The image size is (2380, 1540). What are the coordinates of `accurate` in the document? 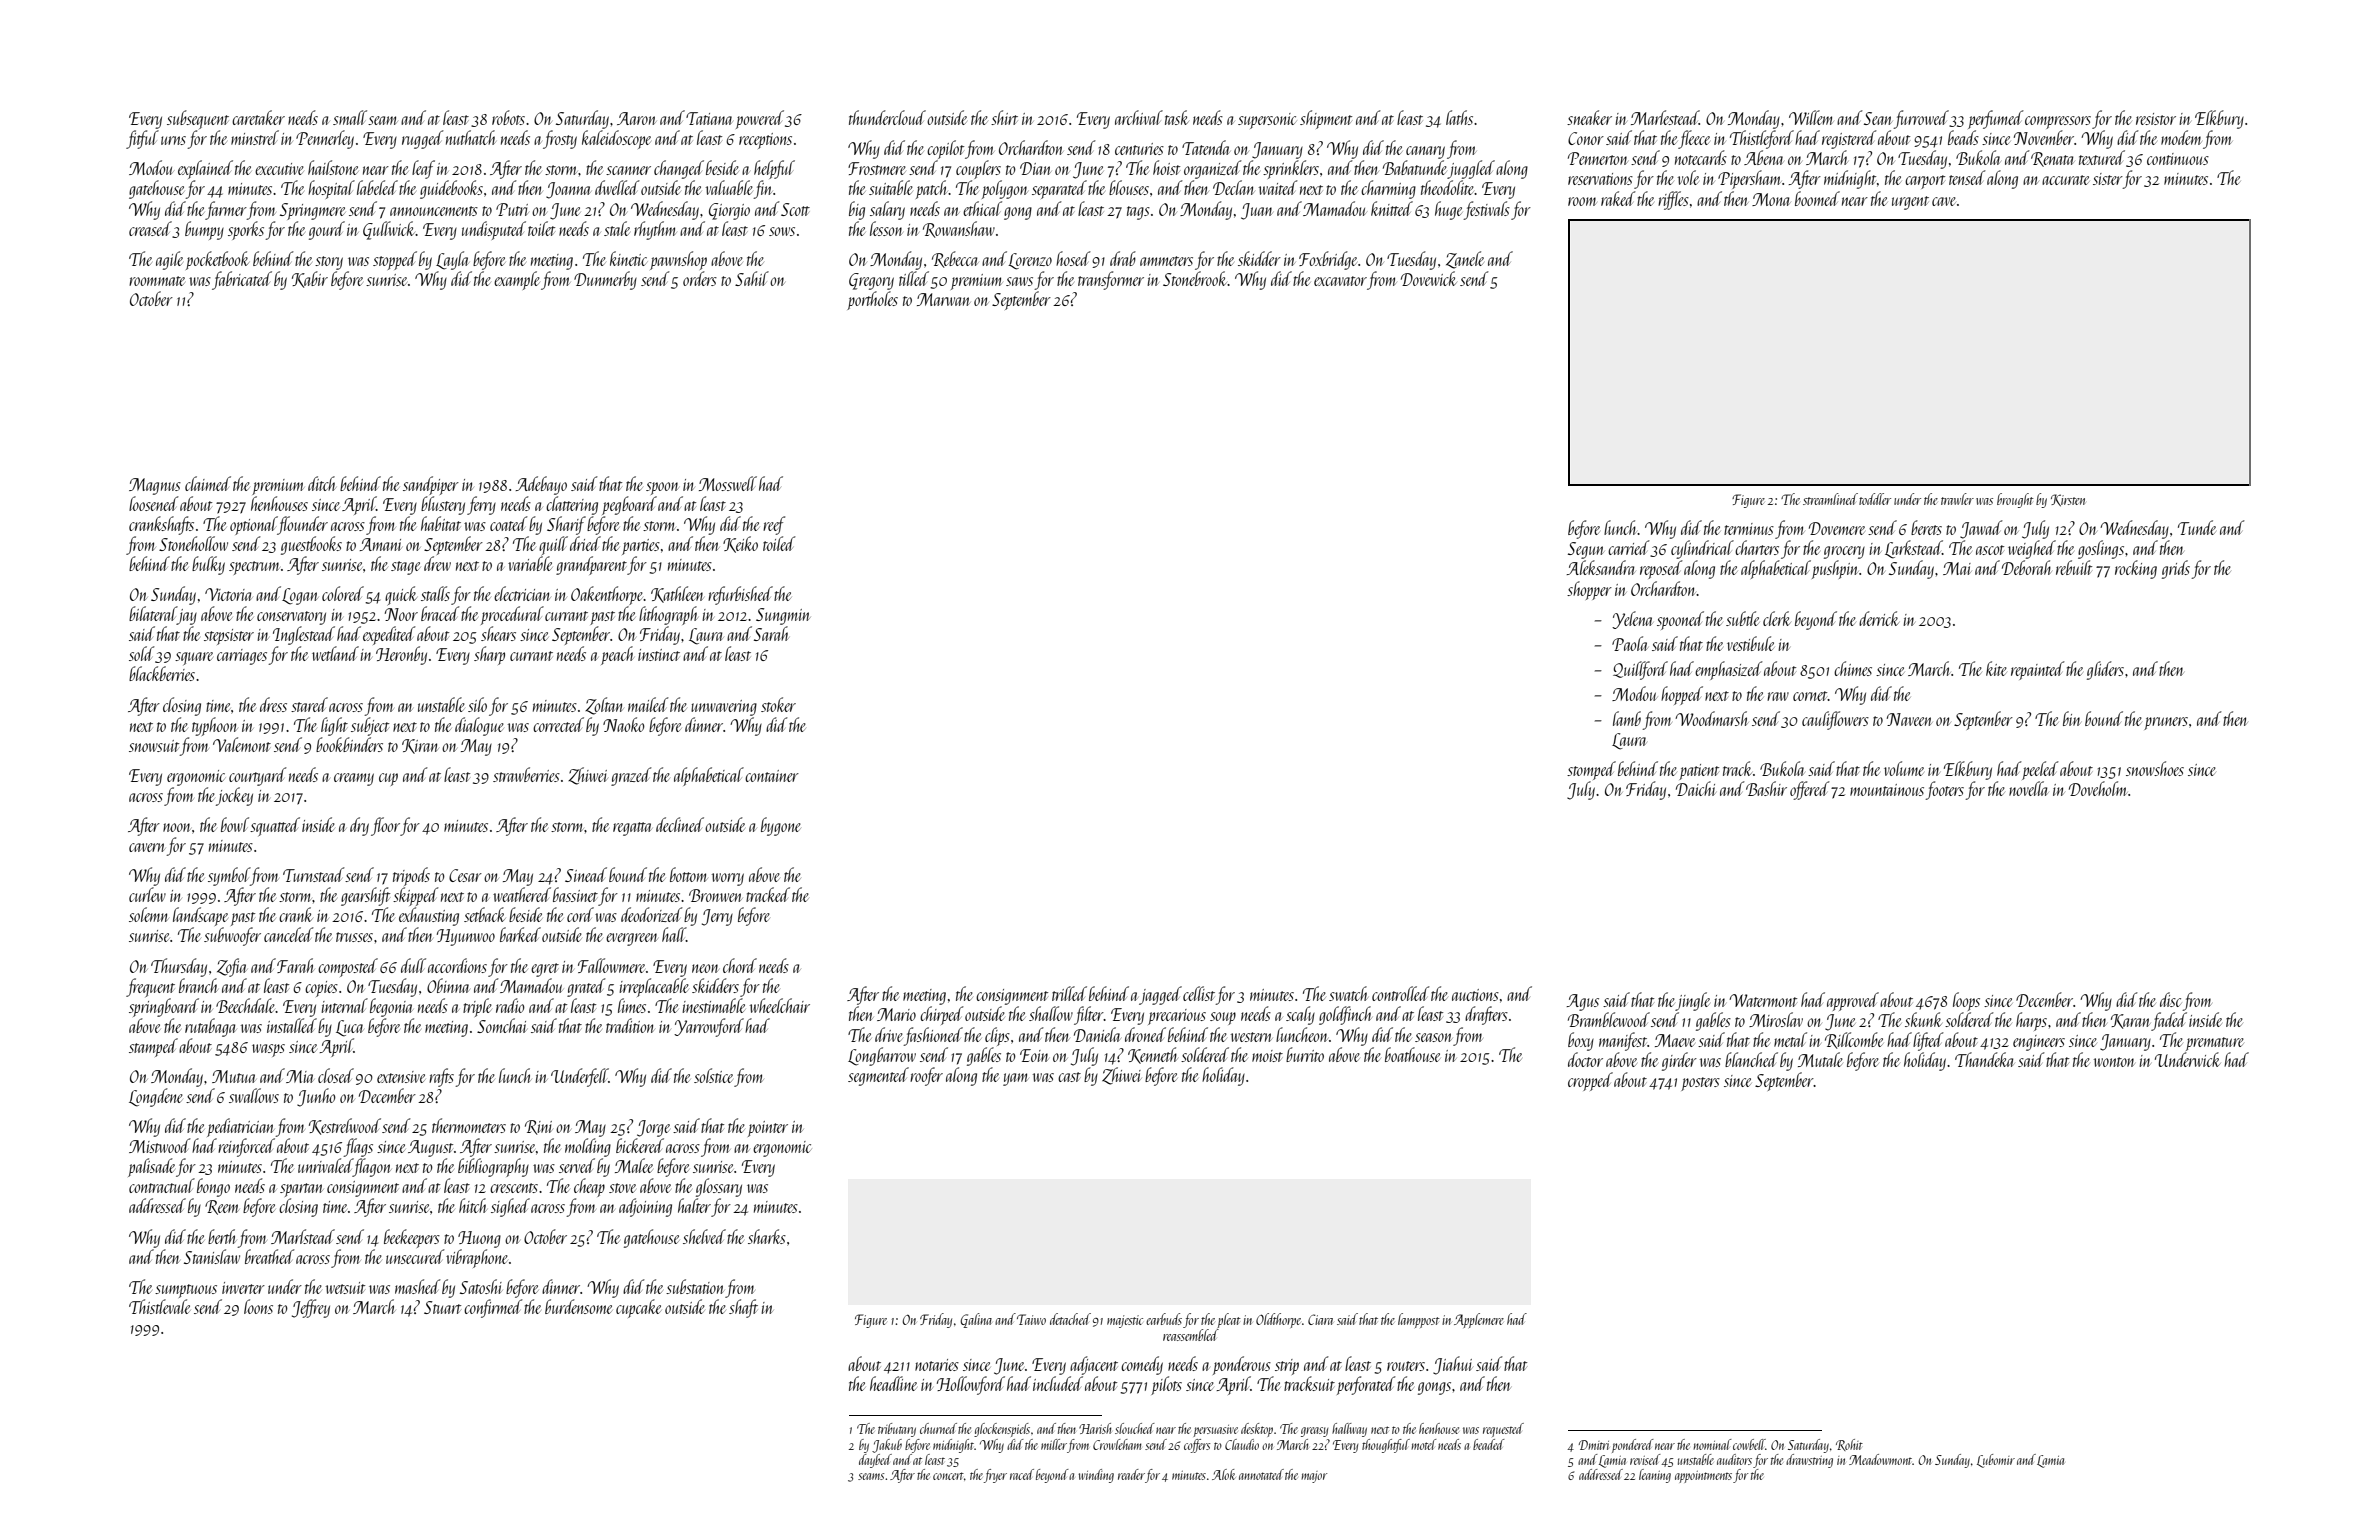 It's located at (2065, 180).
